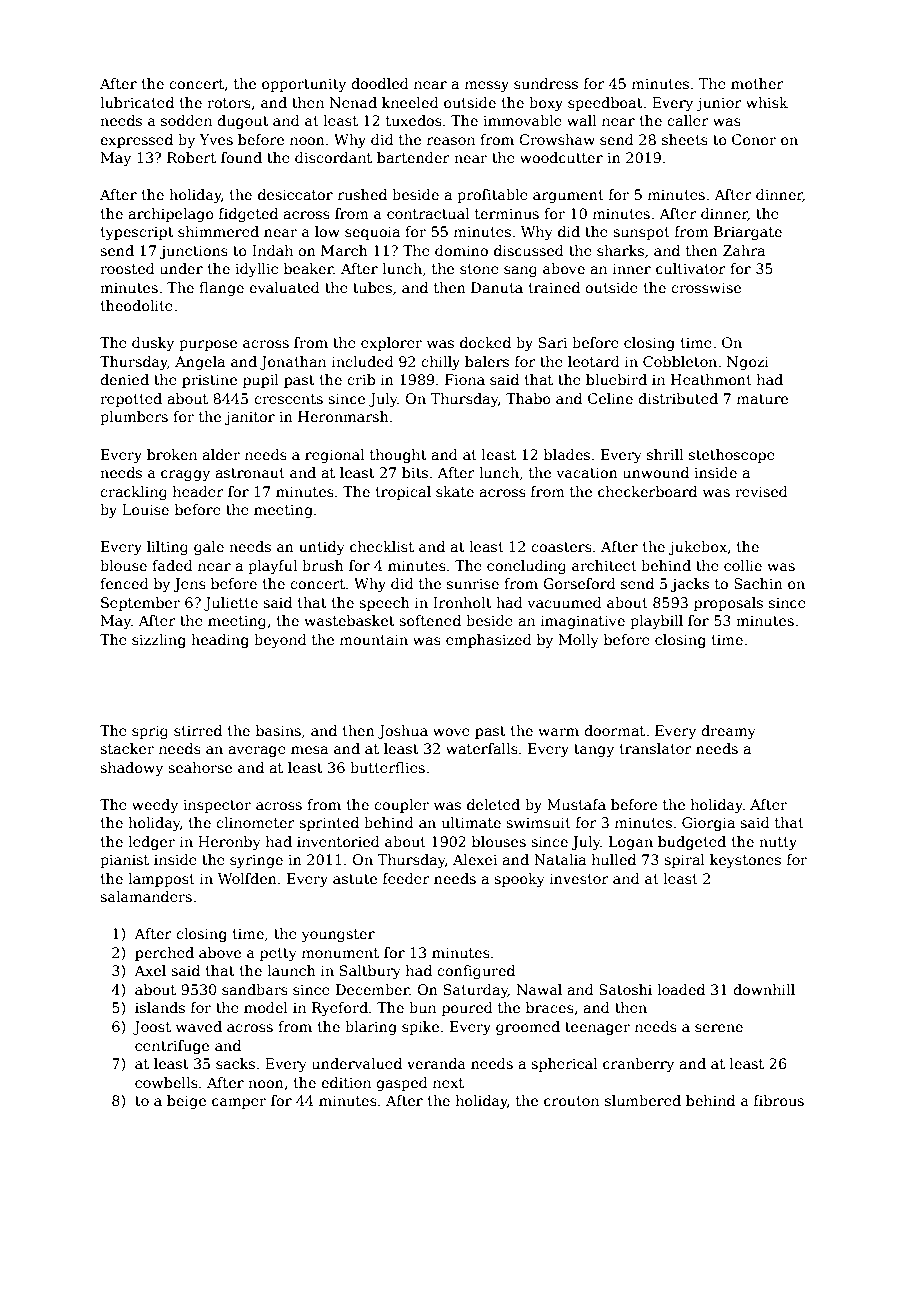 This screenshot has height=1316, width=908. Describe the element at coordinates (239, 1103) in the screenshot. I see `camper` at that location.
